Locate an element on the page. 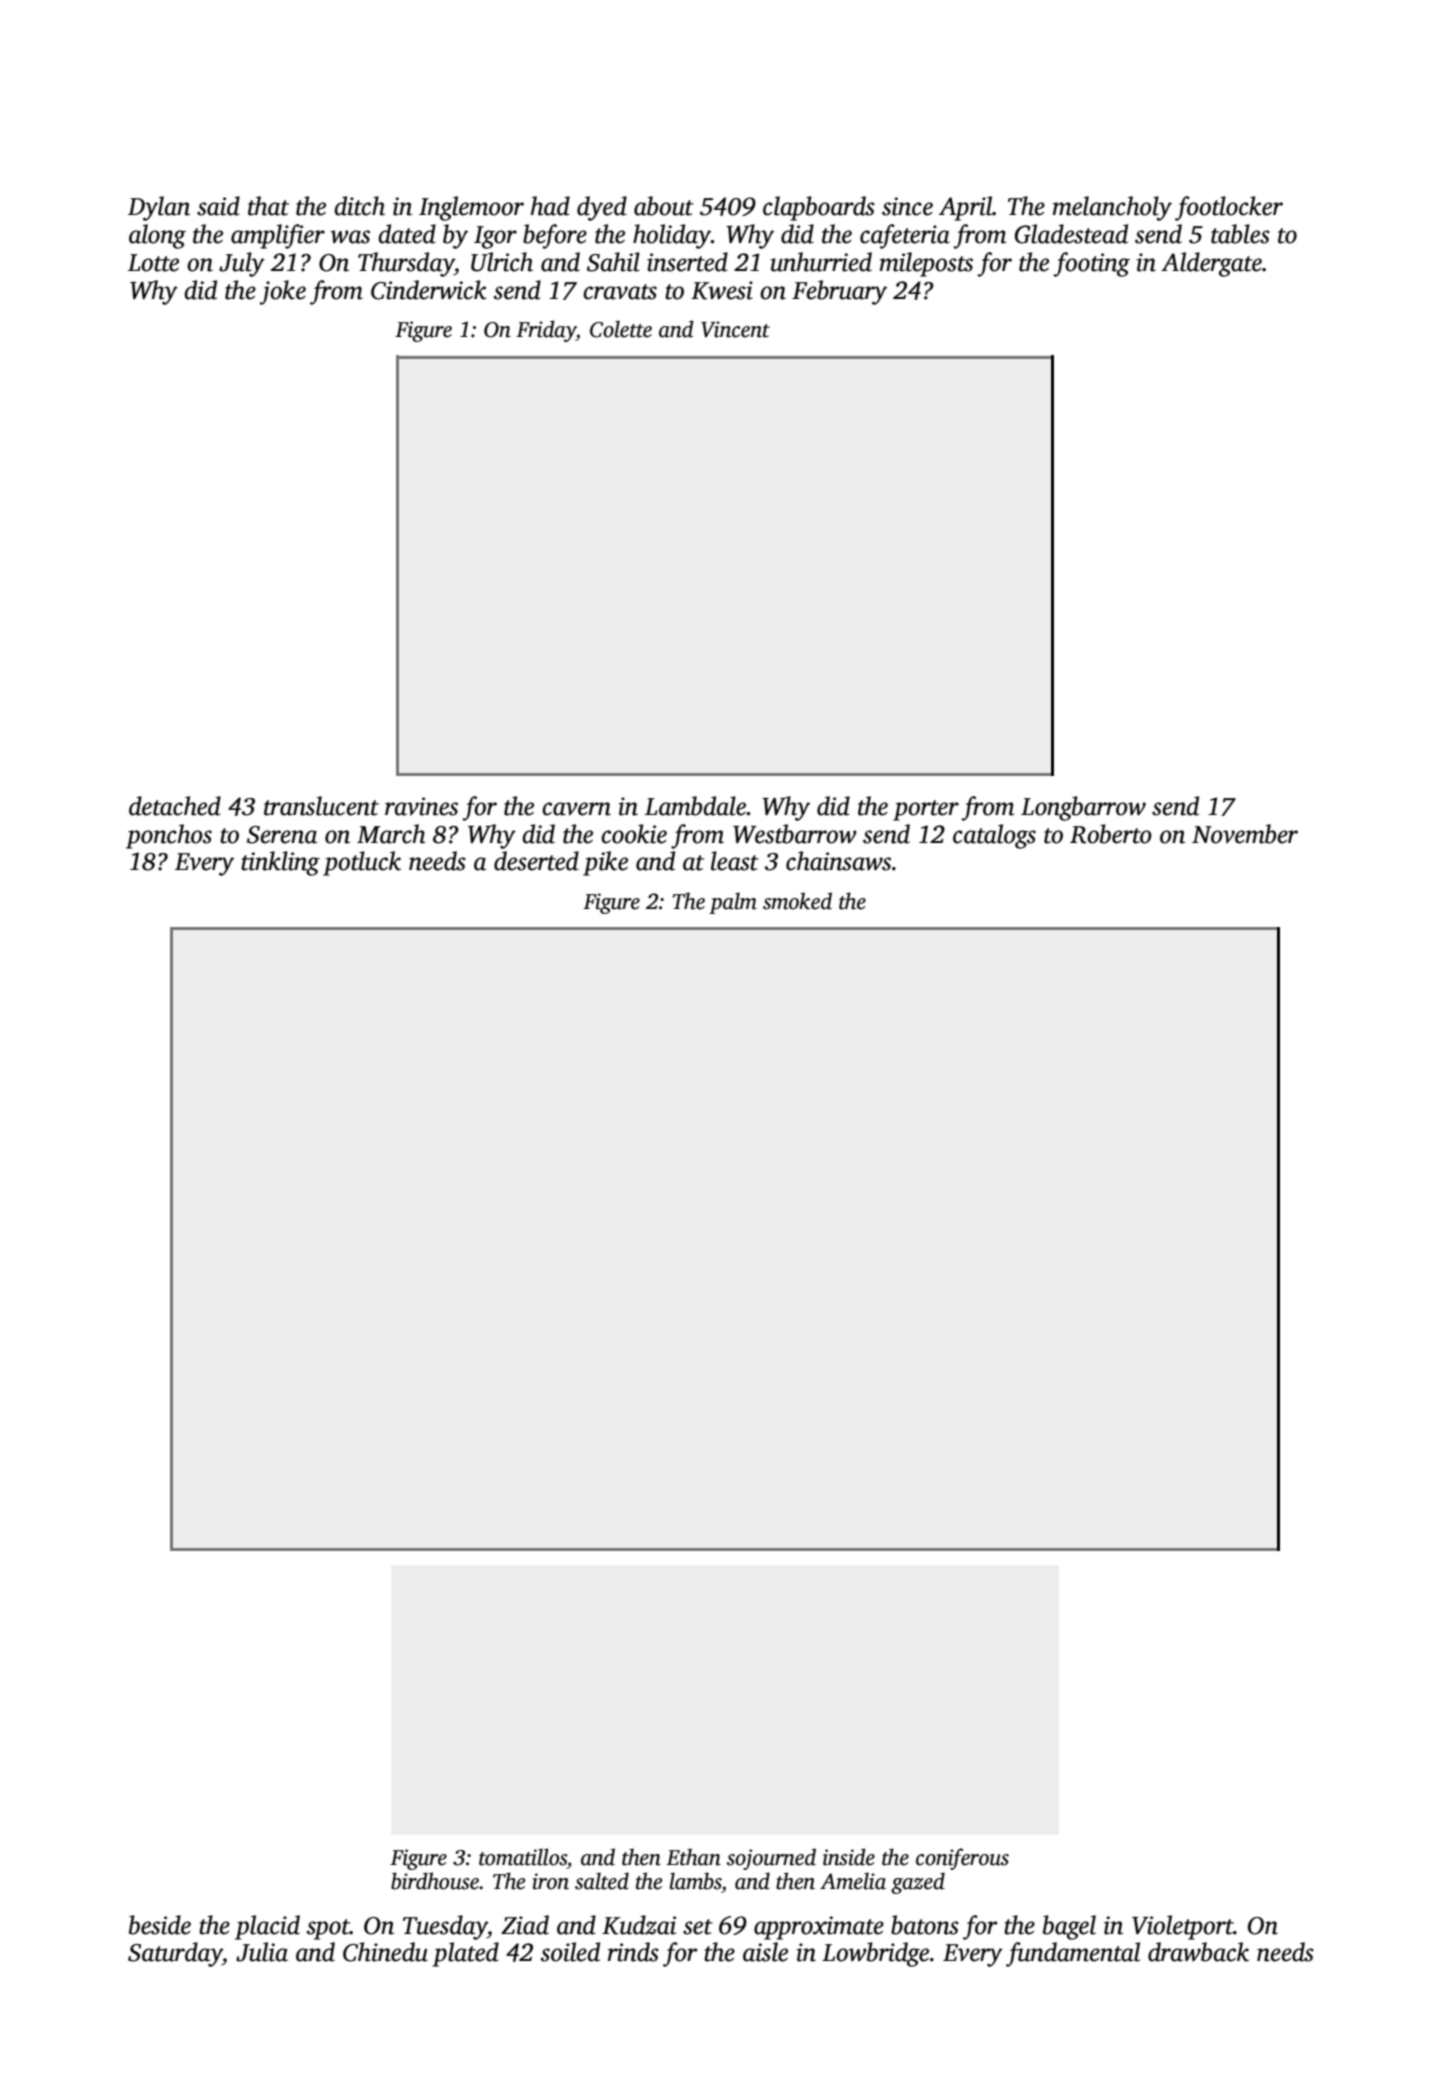 The height and width of the document is (2100, 1450). February is located at coordinates (839, 292).
